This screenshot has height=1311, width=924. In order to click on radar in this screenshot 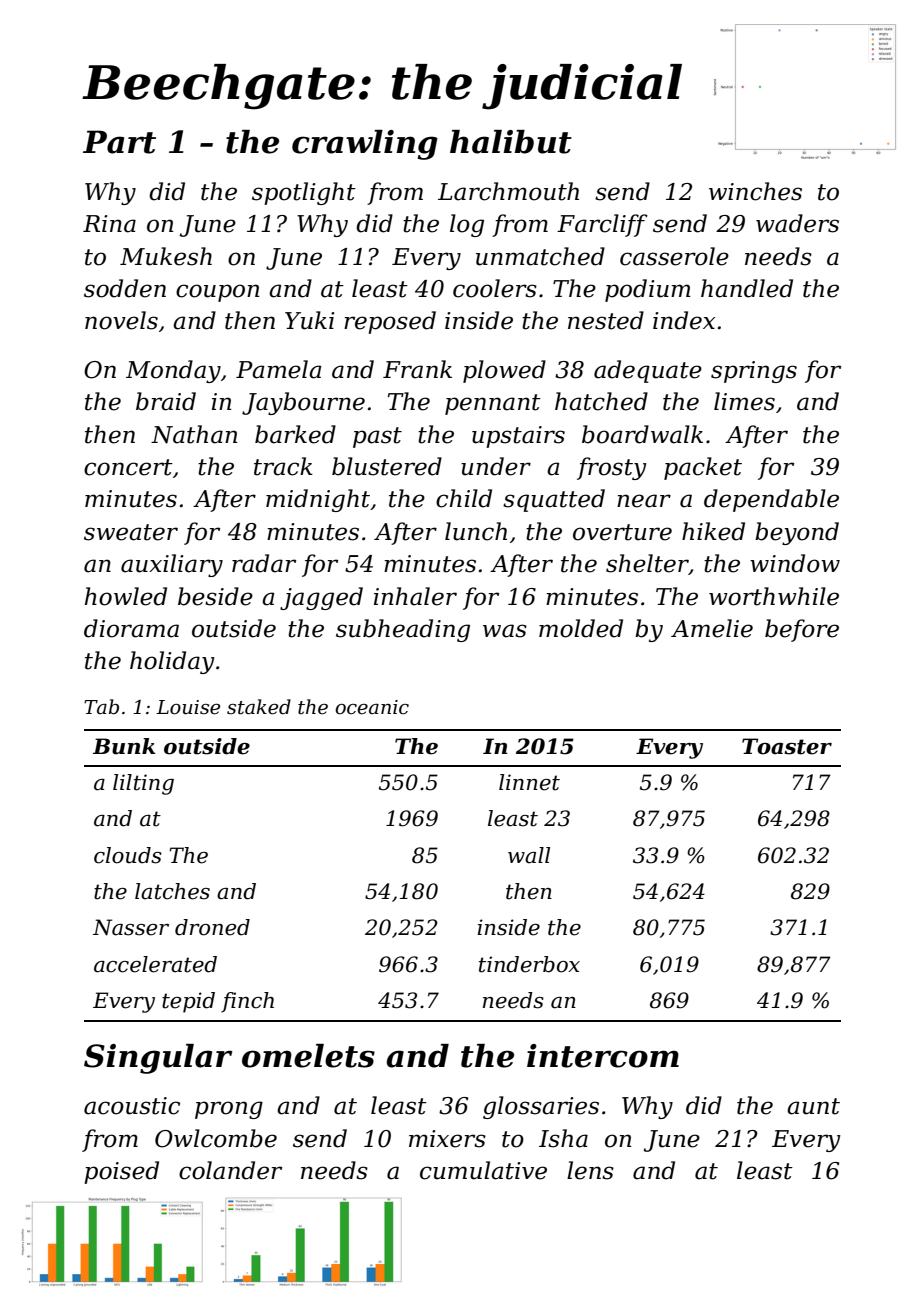, I will do `click(264, 563)`.
